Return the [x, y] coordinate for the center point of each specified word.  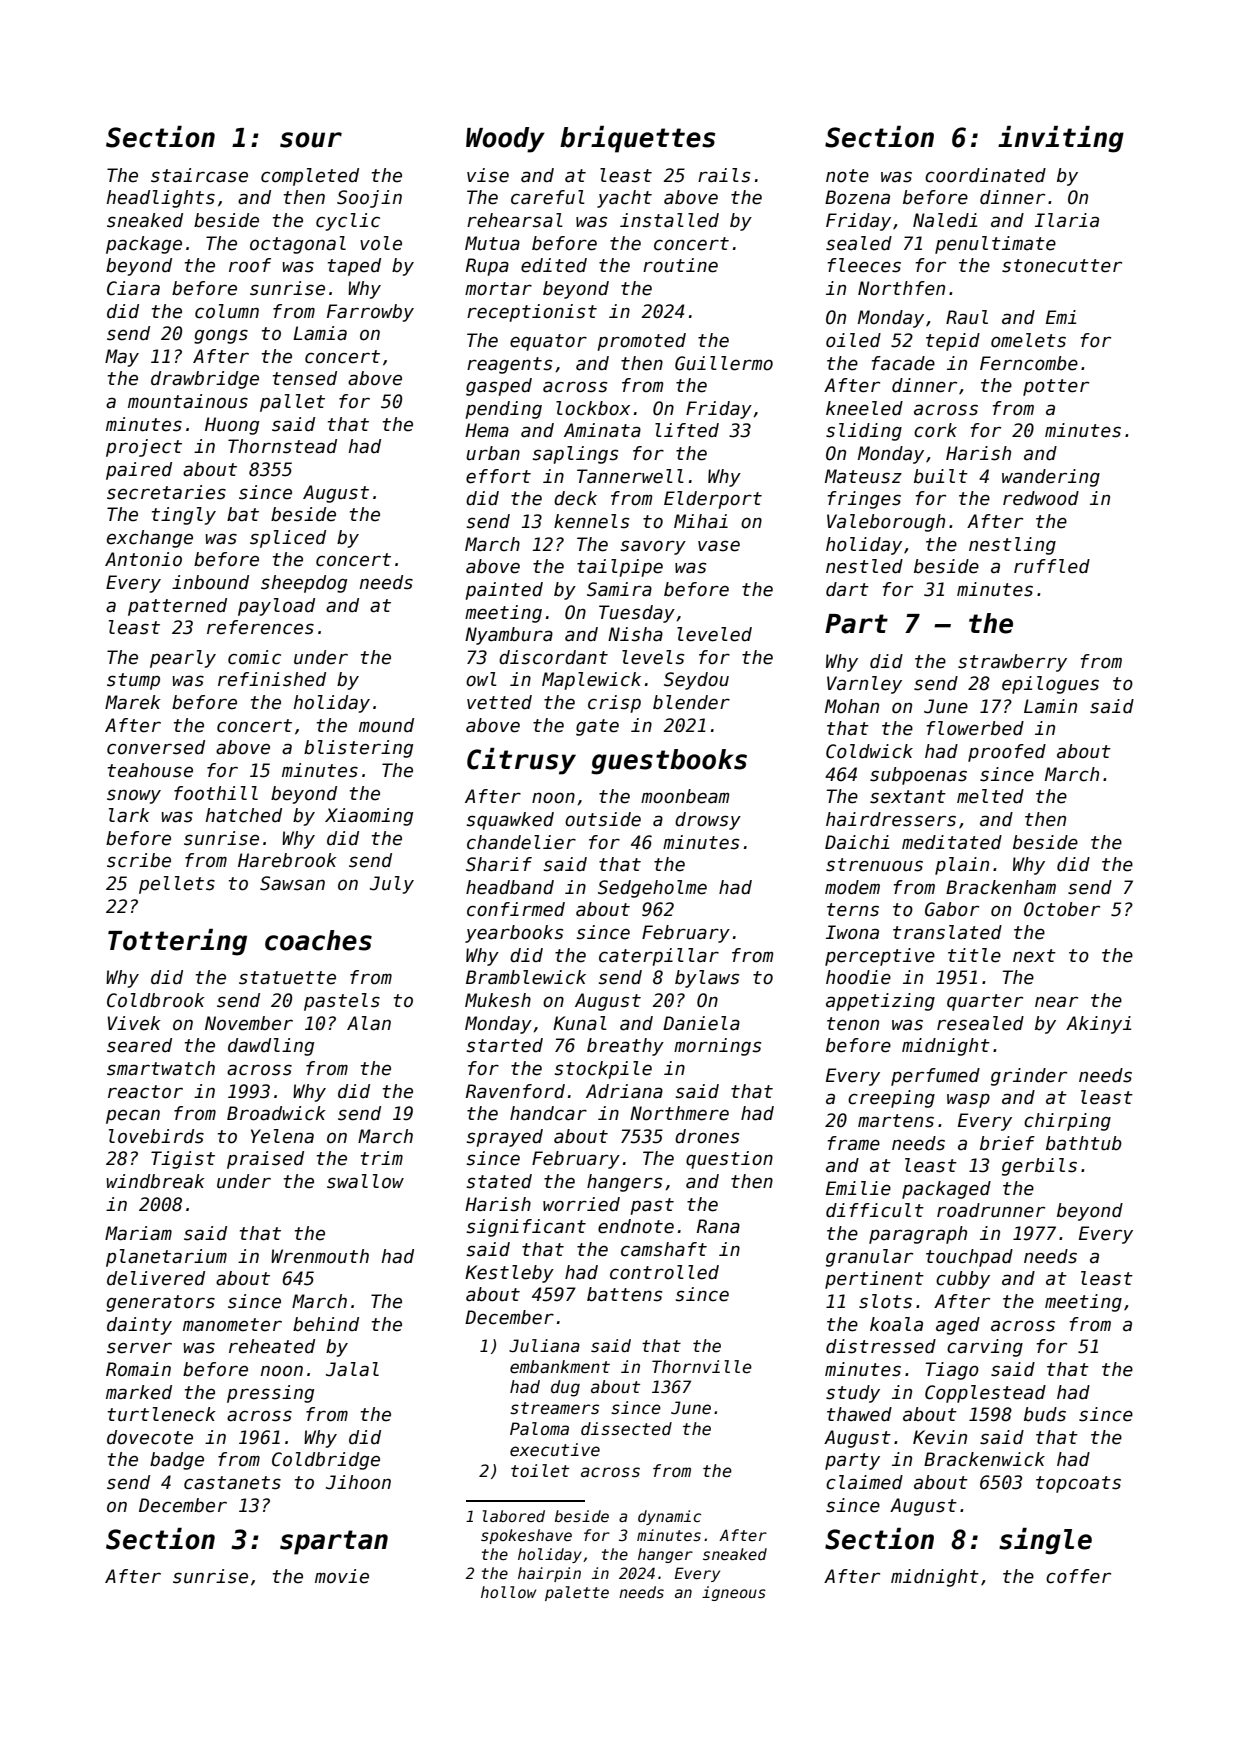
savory [653, 547]
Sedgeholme [652, 889]
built [941, 476]
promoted [642, 342]
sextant [908, 797]
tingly [184, 516]
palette [577, 1593]
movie [342, 1576]
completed [310, 177]
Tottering [177, 942]
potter [1056, 387]
